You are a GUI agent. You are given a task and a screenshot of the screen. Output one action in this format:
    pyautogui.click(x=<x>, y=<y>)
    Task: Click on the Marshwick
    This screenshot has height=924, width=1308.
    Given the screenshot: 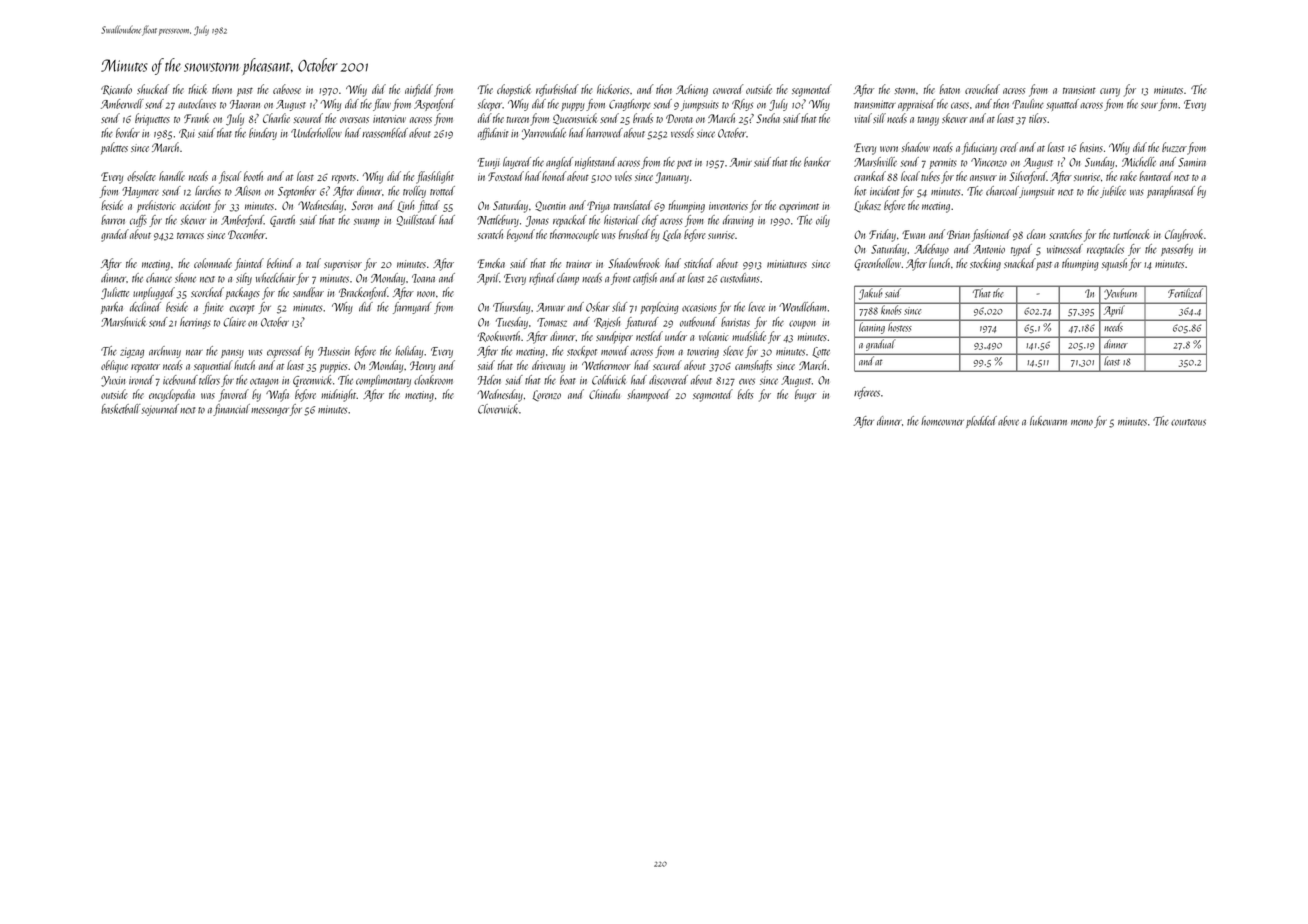 What is the action you would take?
    pyautogui.click(x=123, y=322)
